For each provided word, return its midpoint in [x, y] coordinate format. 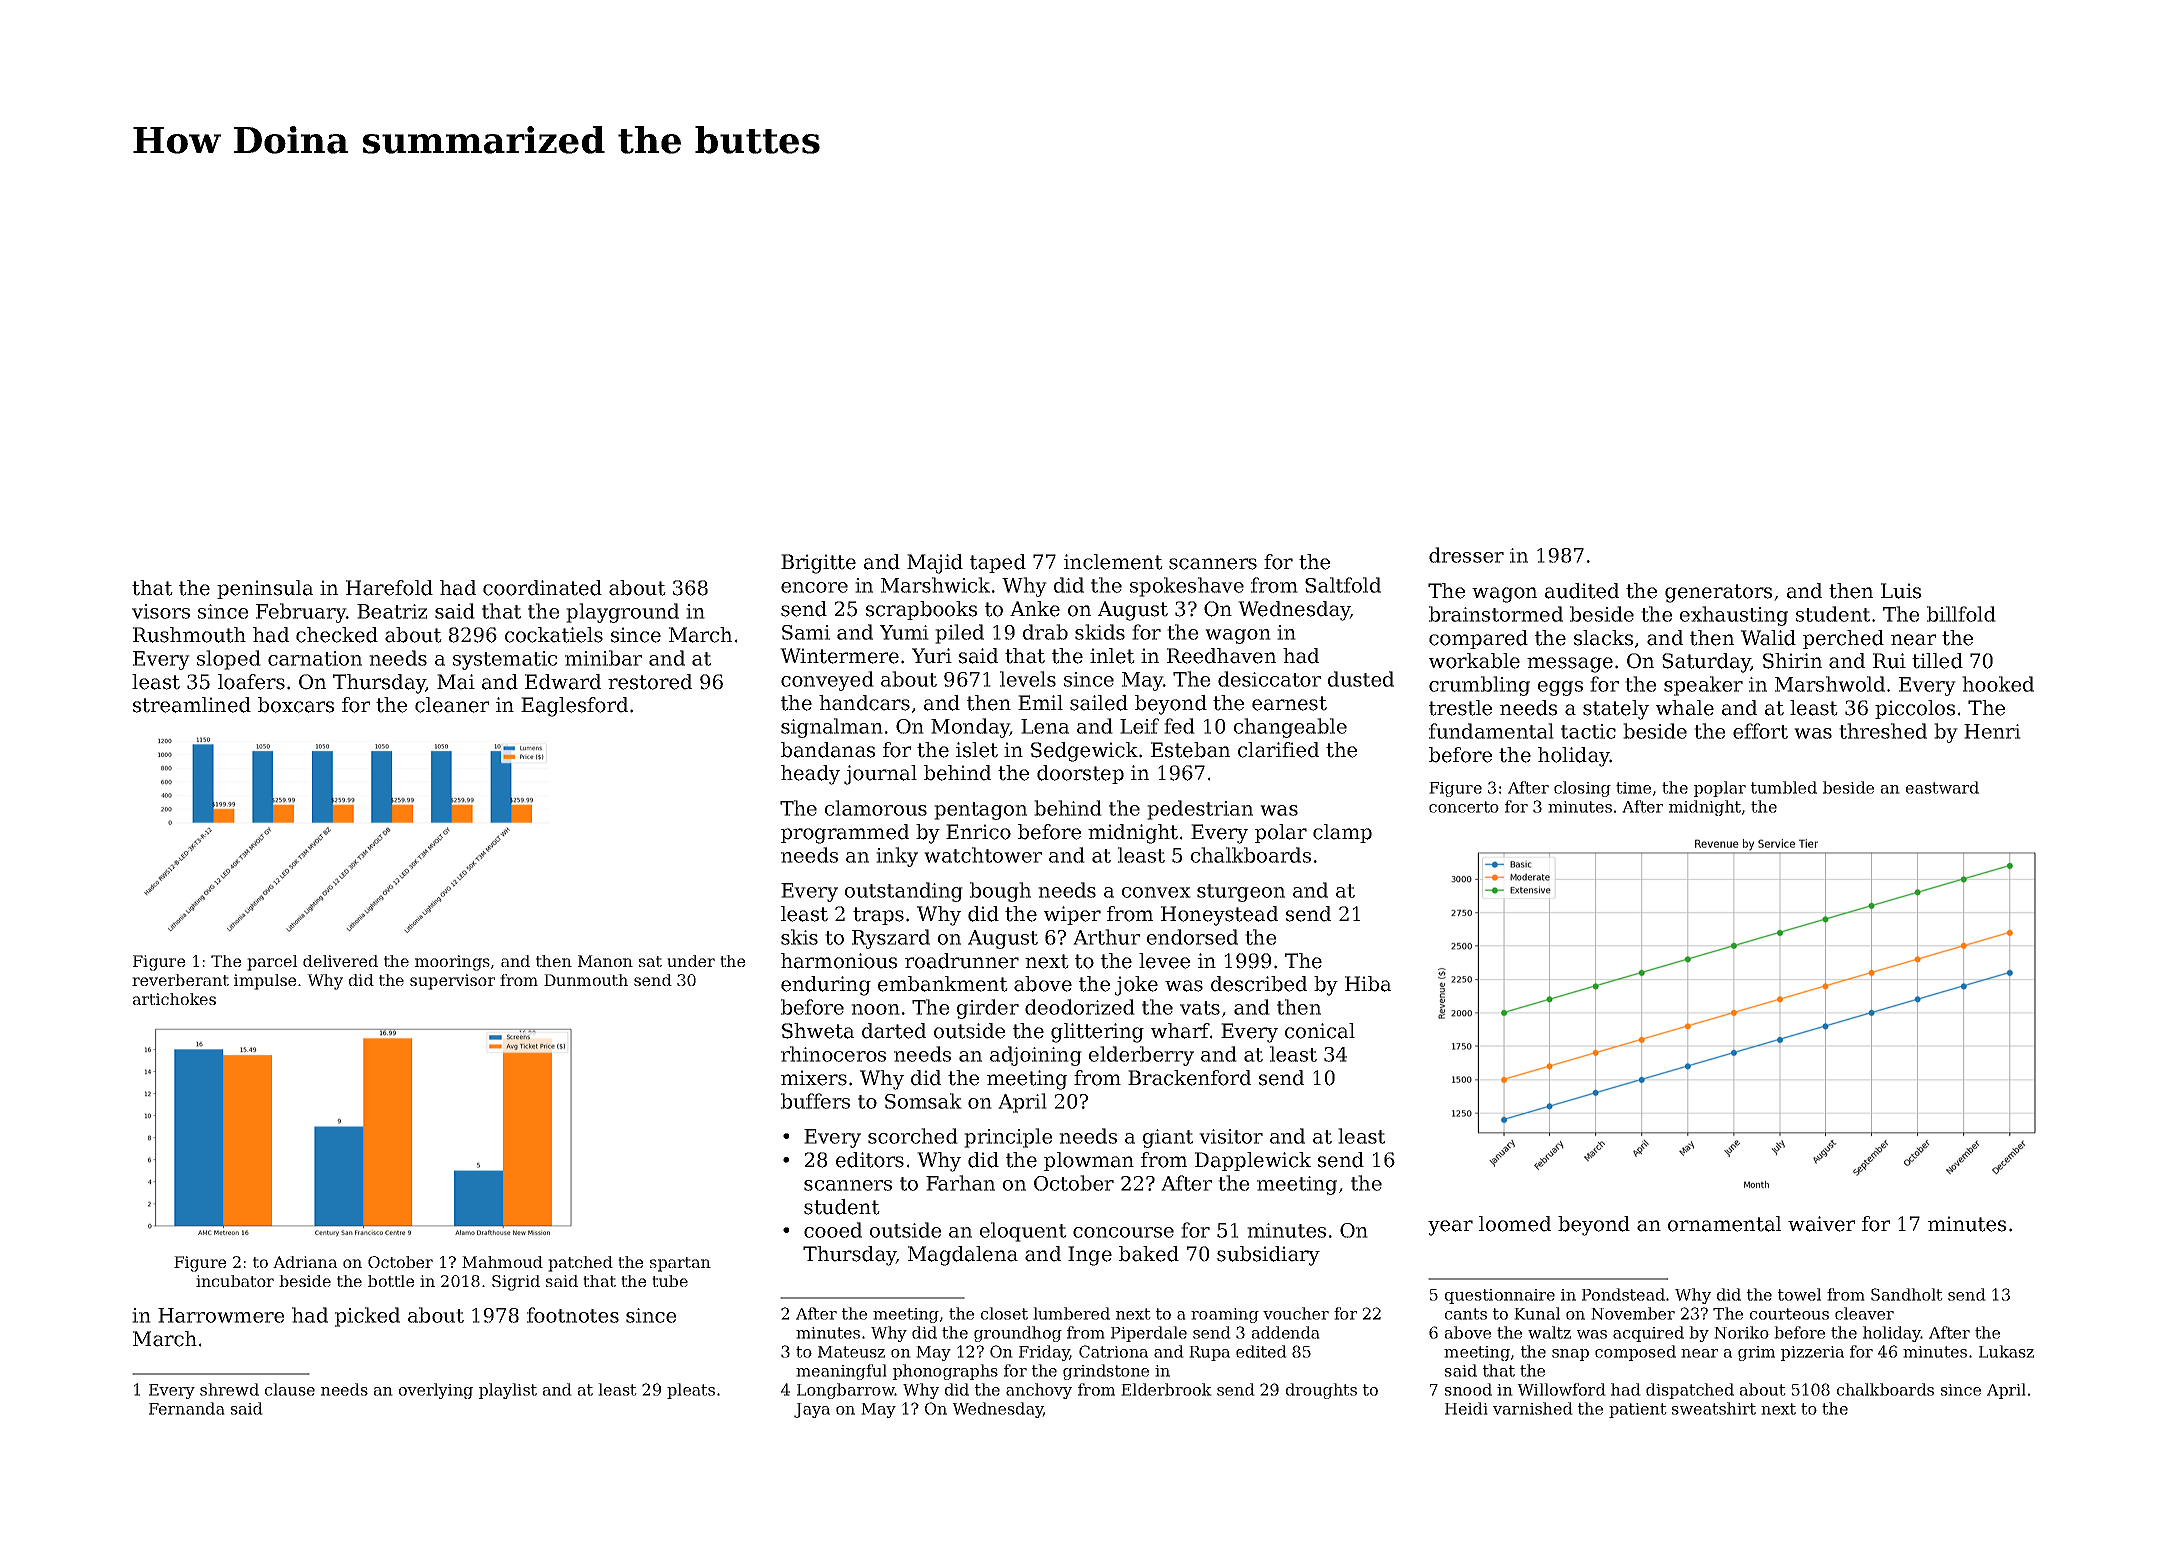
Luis [1901, 591]
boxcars [296, 705]
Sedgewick [1084, 752]
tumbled [1784, 787]
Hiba [1368, 984]
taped [998, 563]
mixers [814, 1078]
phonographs [945, 1372]
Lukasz [2006, 1351]
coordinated [542, 588]
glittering [1097, 1033]
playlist [508, 1391]
